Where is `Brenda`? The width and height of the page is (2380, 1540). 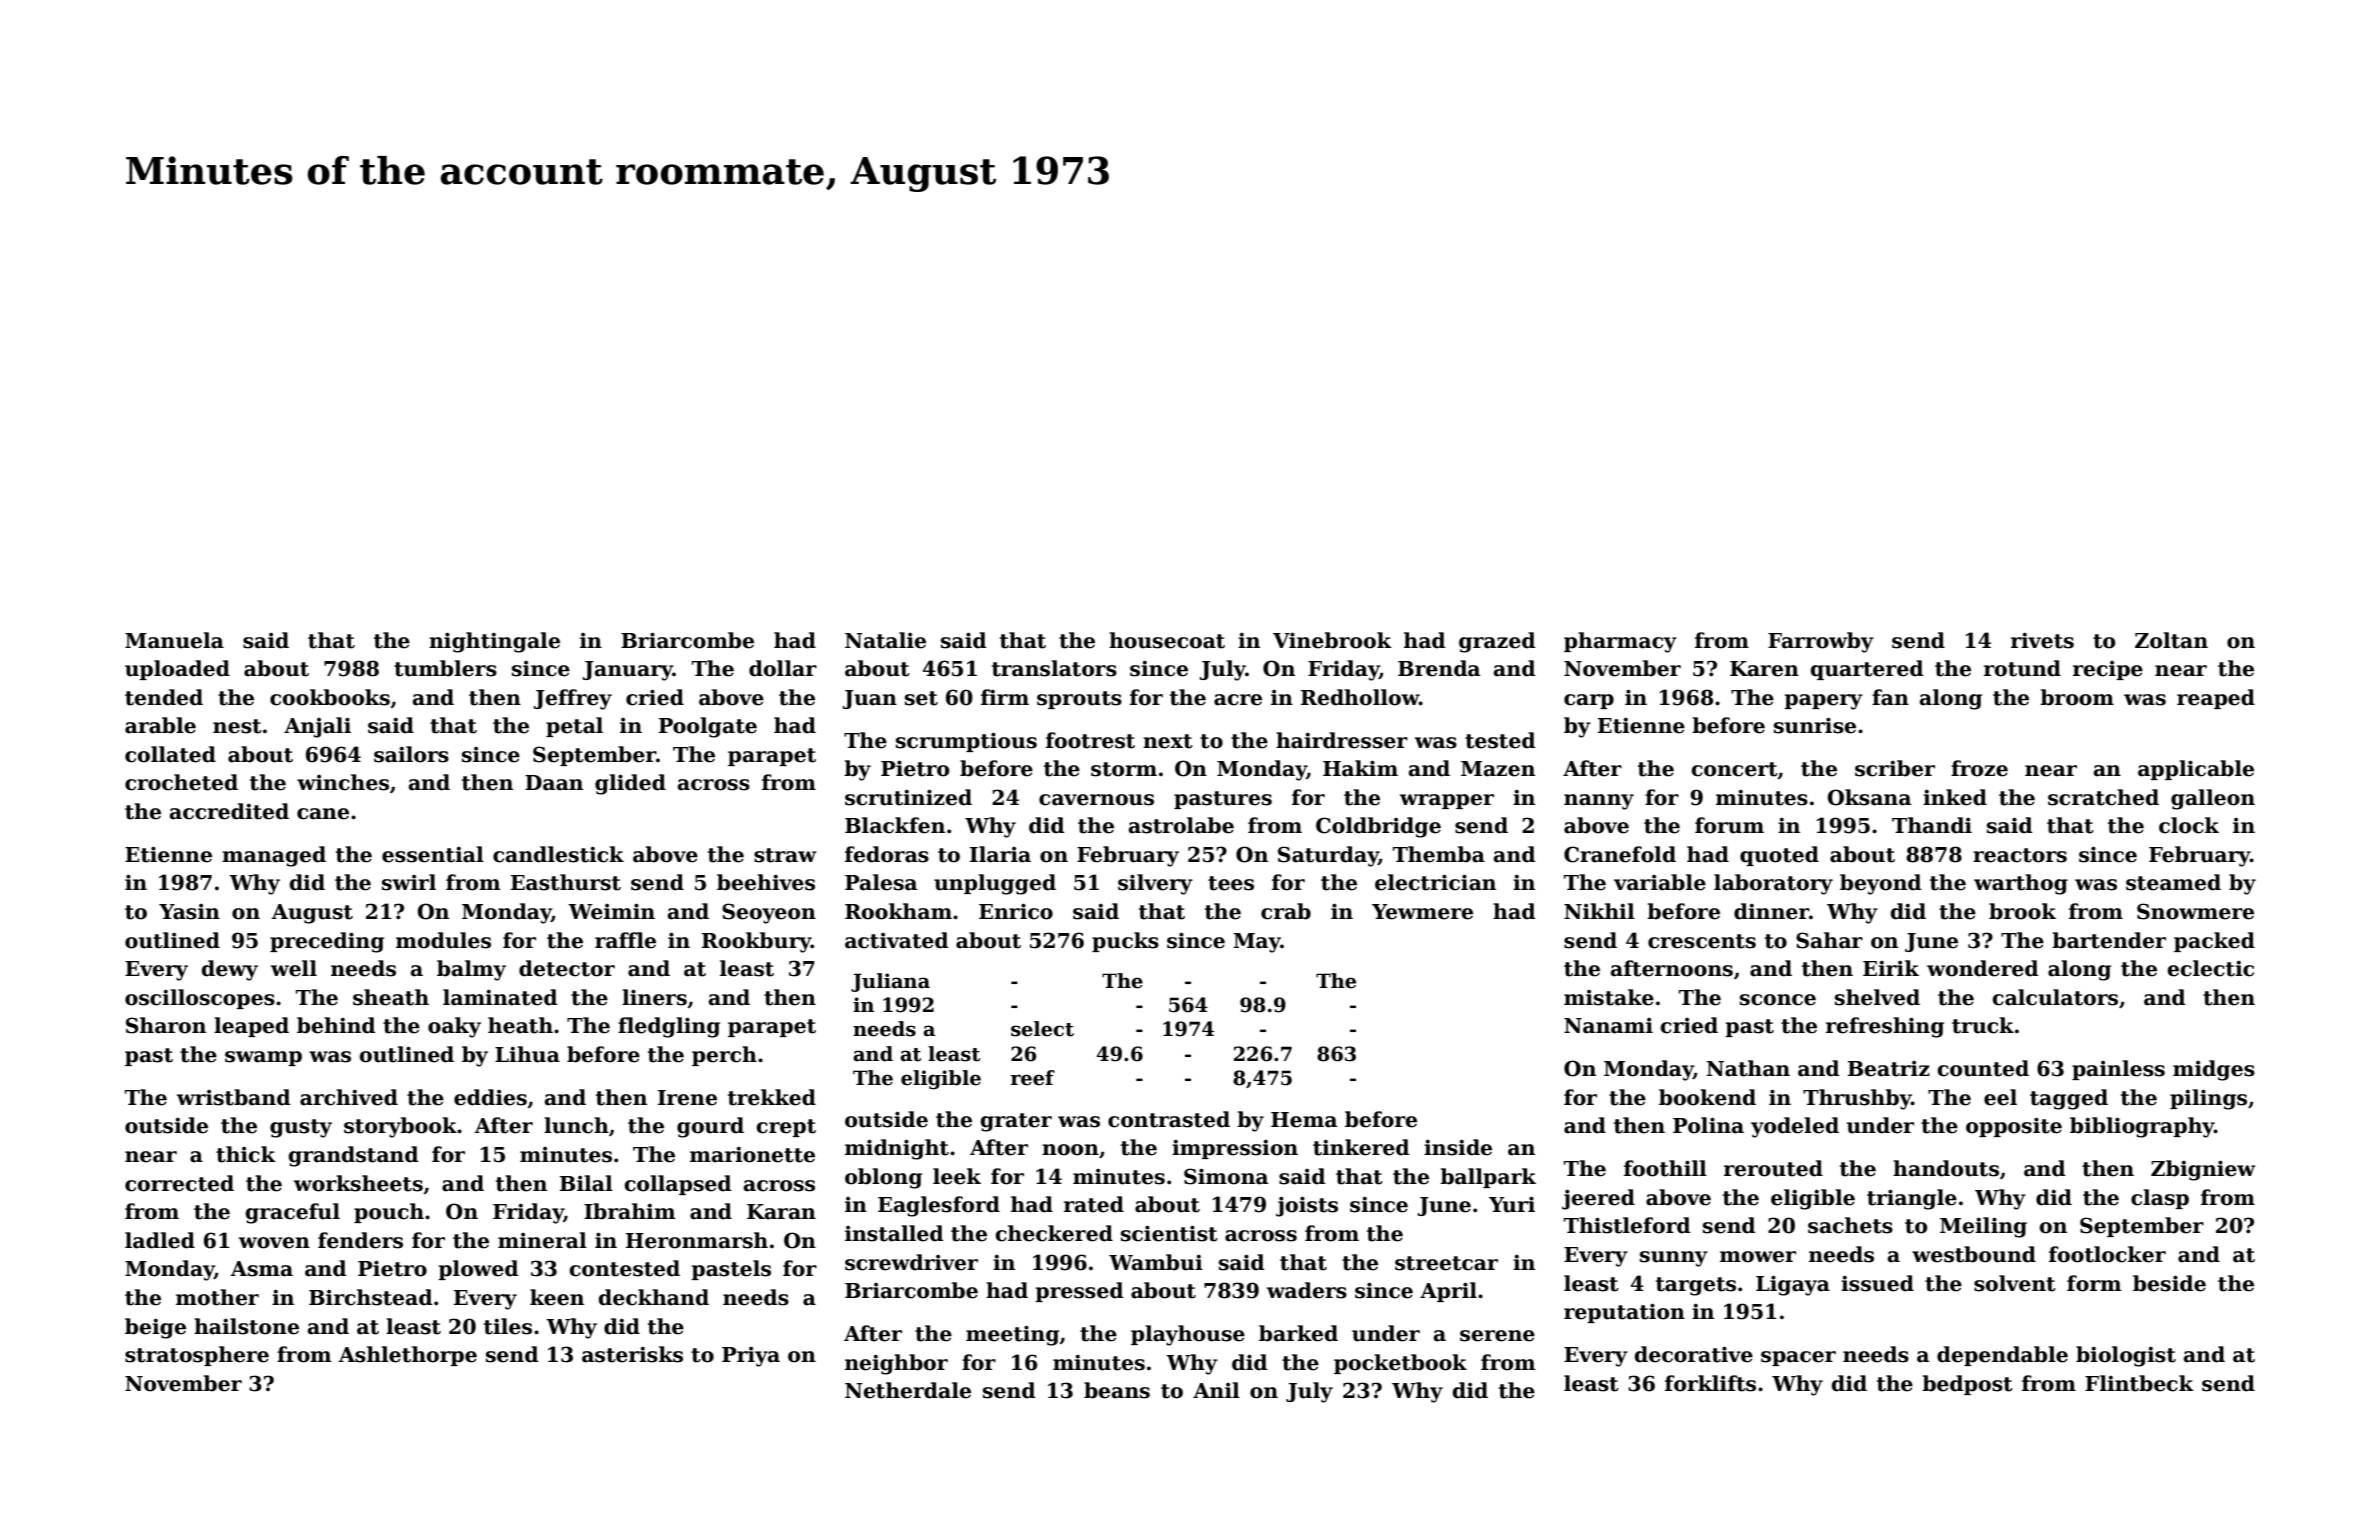
Brenda is located at coordinates (1439, 668).
